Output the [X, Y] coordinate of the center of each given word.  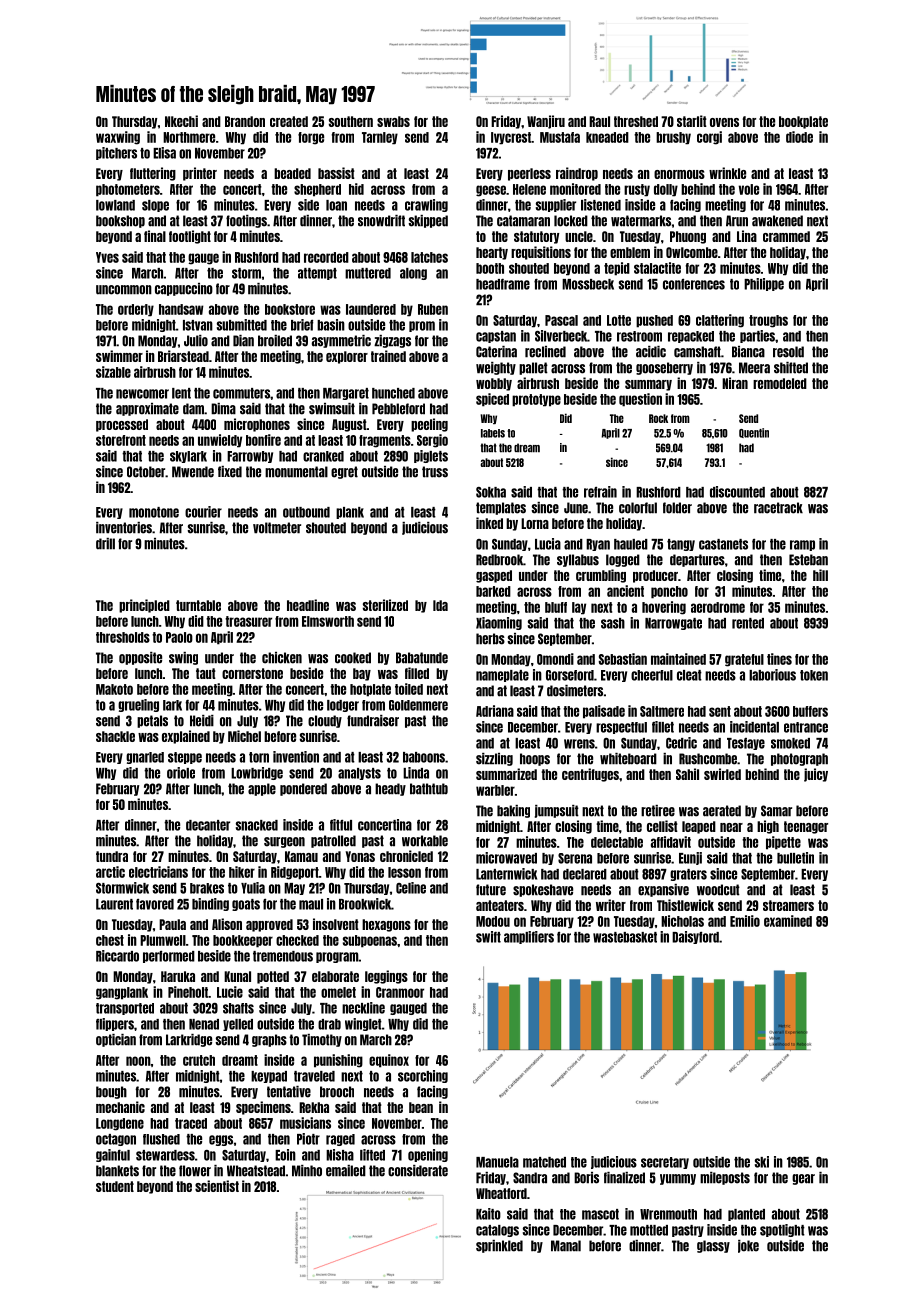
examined [788, 921]
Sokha [491, 492]
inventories [124, 528]
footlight [190, 237]
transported [125, 1009]
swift [488, 937]
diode [799, 137]
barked [493, 591]
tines [779, 659]
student [115, 1186]
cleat [689, 675]
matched [544, 1162]
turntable [198, 605]
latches [429, 257]
